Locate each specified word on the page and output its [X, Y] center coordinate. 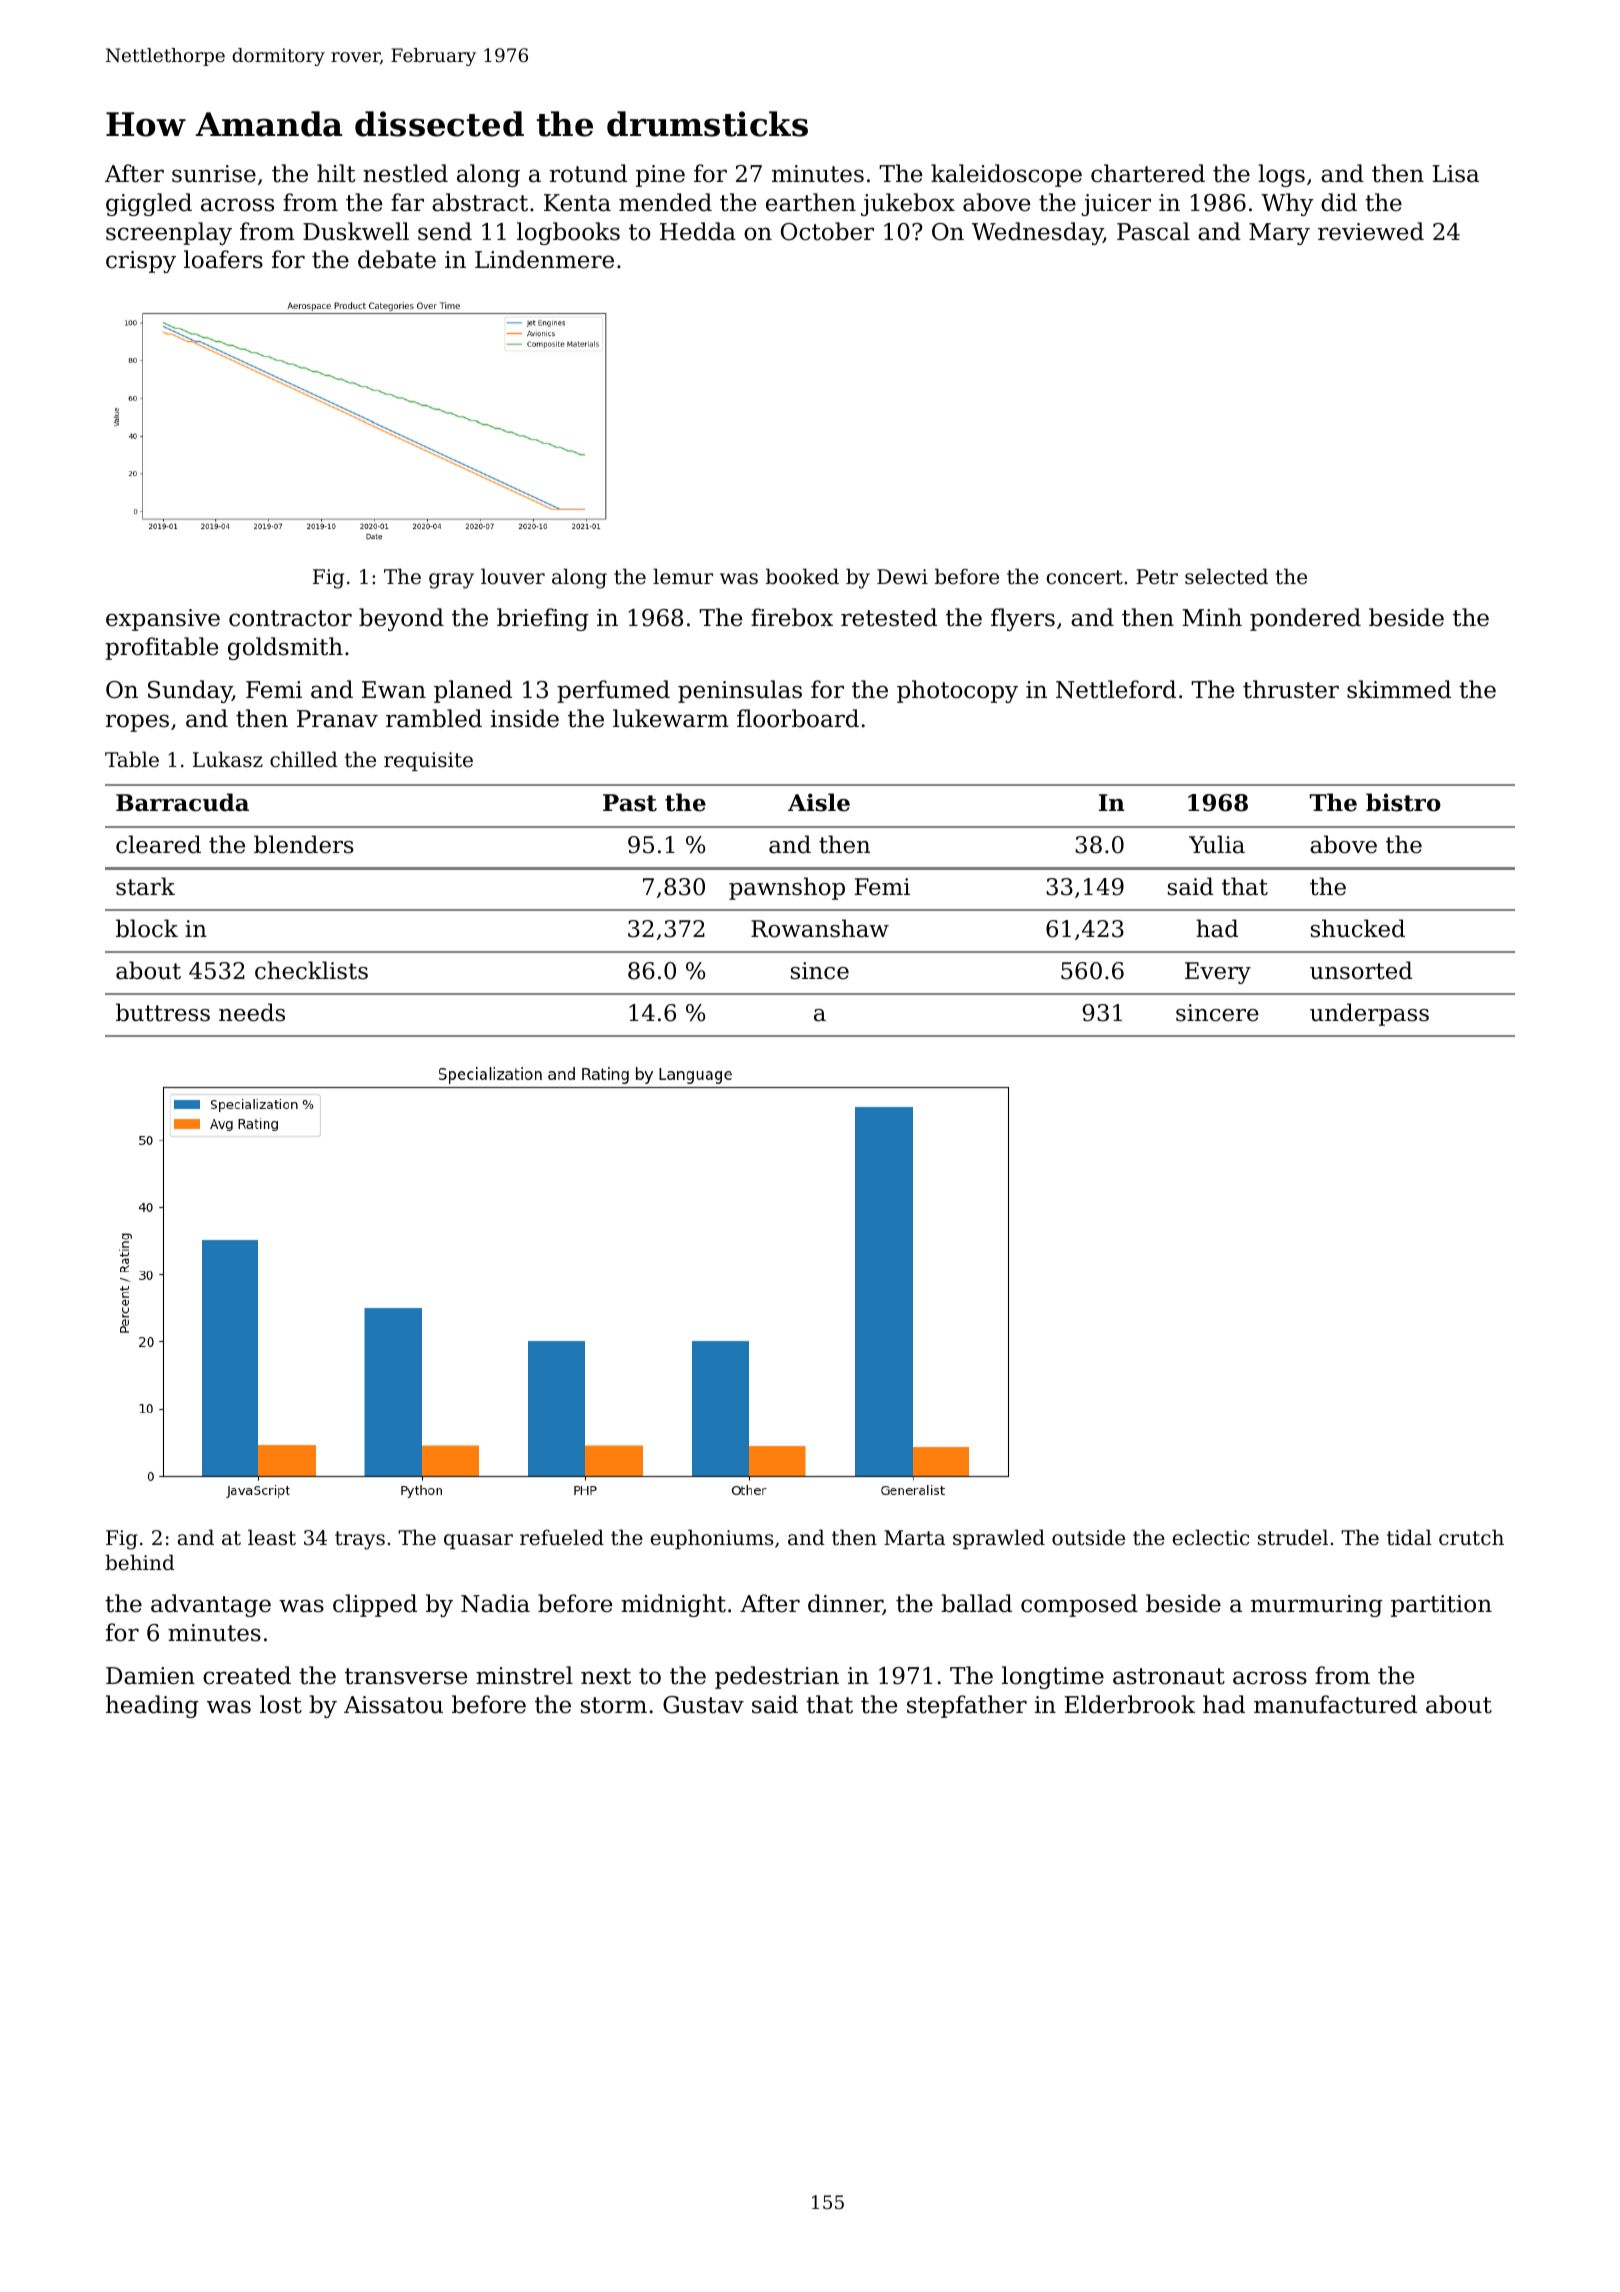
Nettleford [1116, 689]
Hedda [698, 231]
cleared [158, 844]
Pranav [337, 719]
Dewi [902, 576]
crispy [141, 262]
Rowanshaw [820, 928]
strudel [1293, 1537]
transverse [406, 1676]
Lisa [1456, 174]
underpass [1369, 1014]
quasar [478, 1541]
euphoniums [712, 1539]
